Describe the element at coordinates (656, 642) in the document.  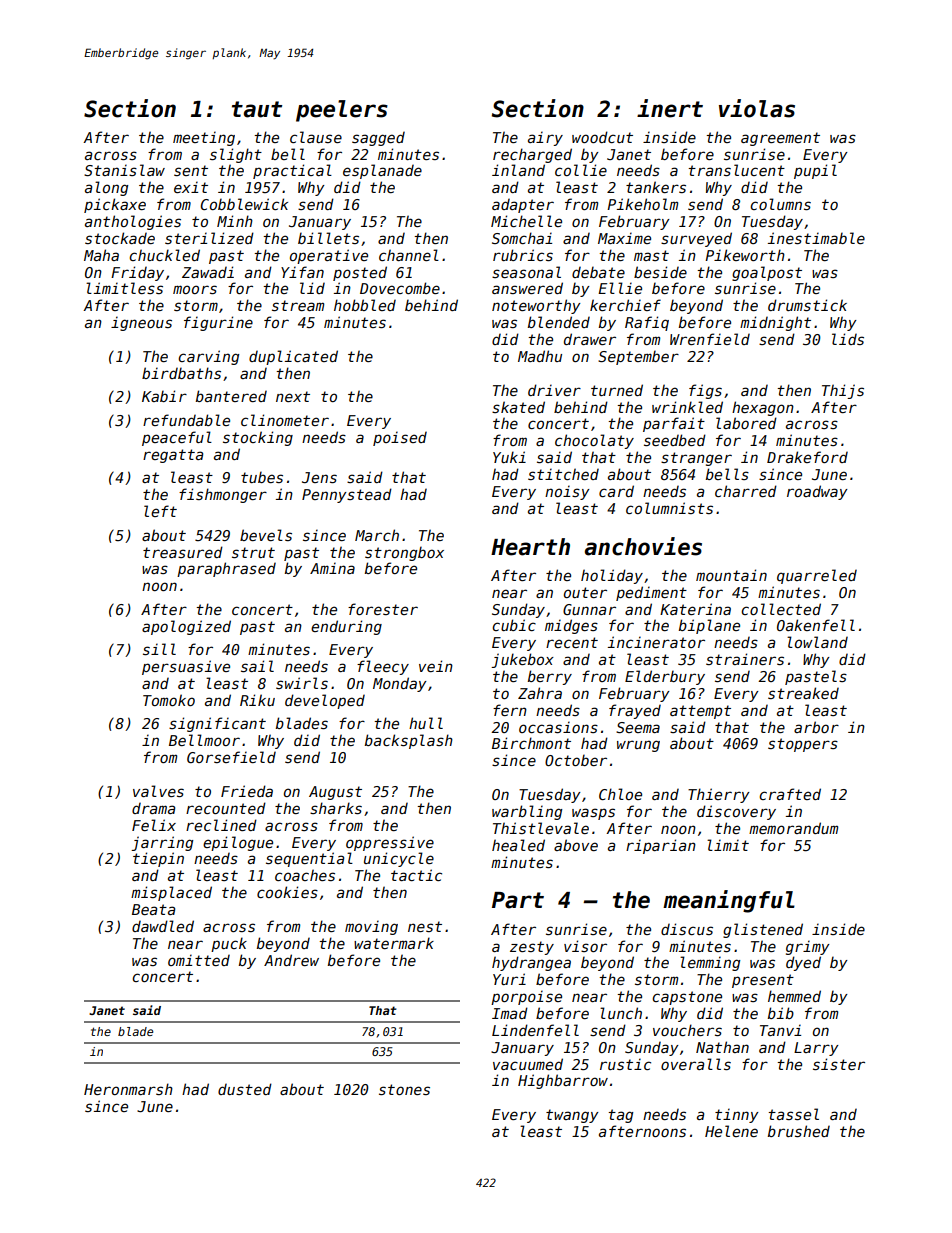
I see `incinerator` at that location.
